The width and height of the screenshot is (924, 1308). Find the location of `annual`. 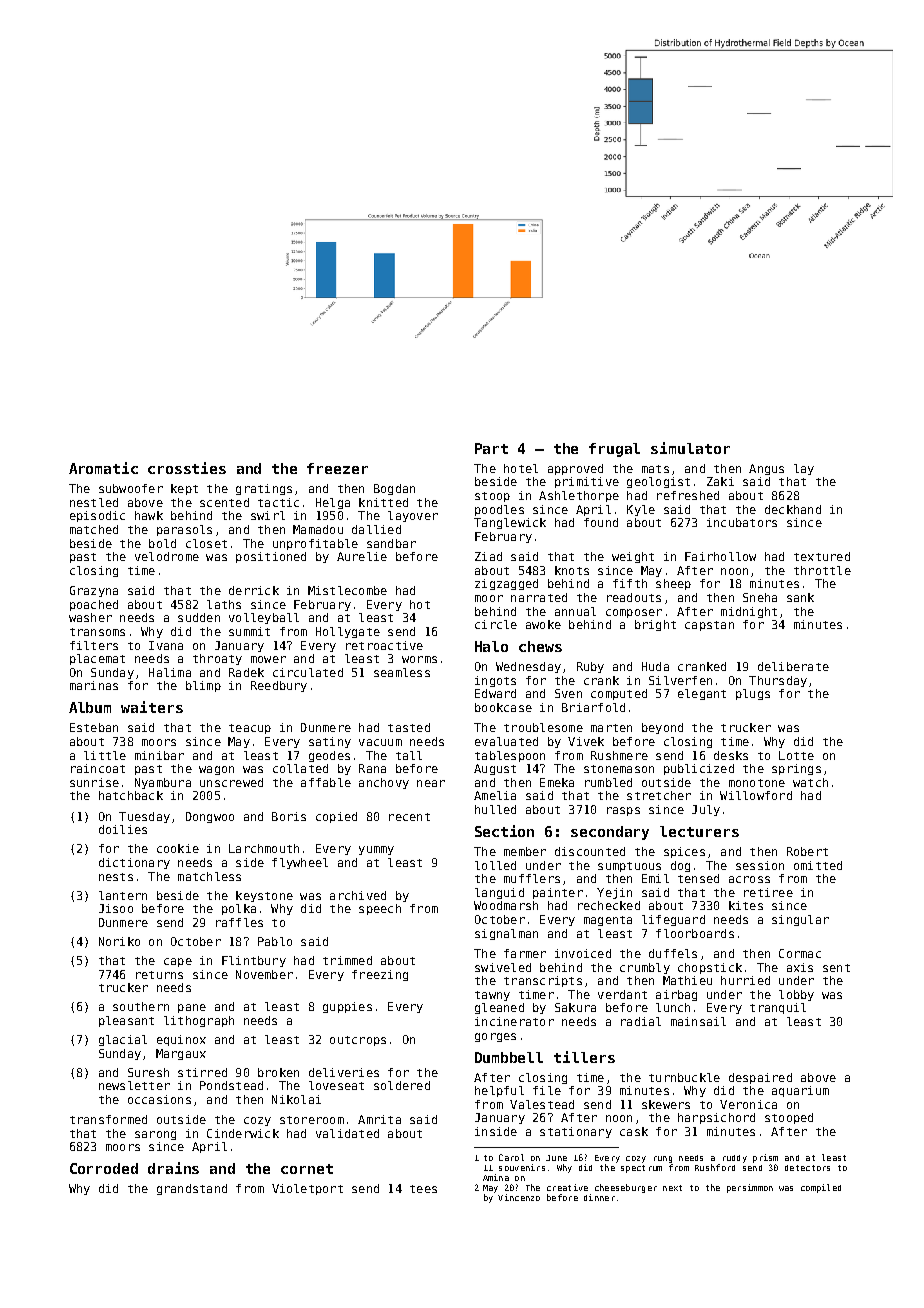

annual is located at coordinates (575, 611).
